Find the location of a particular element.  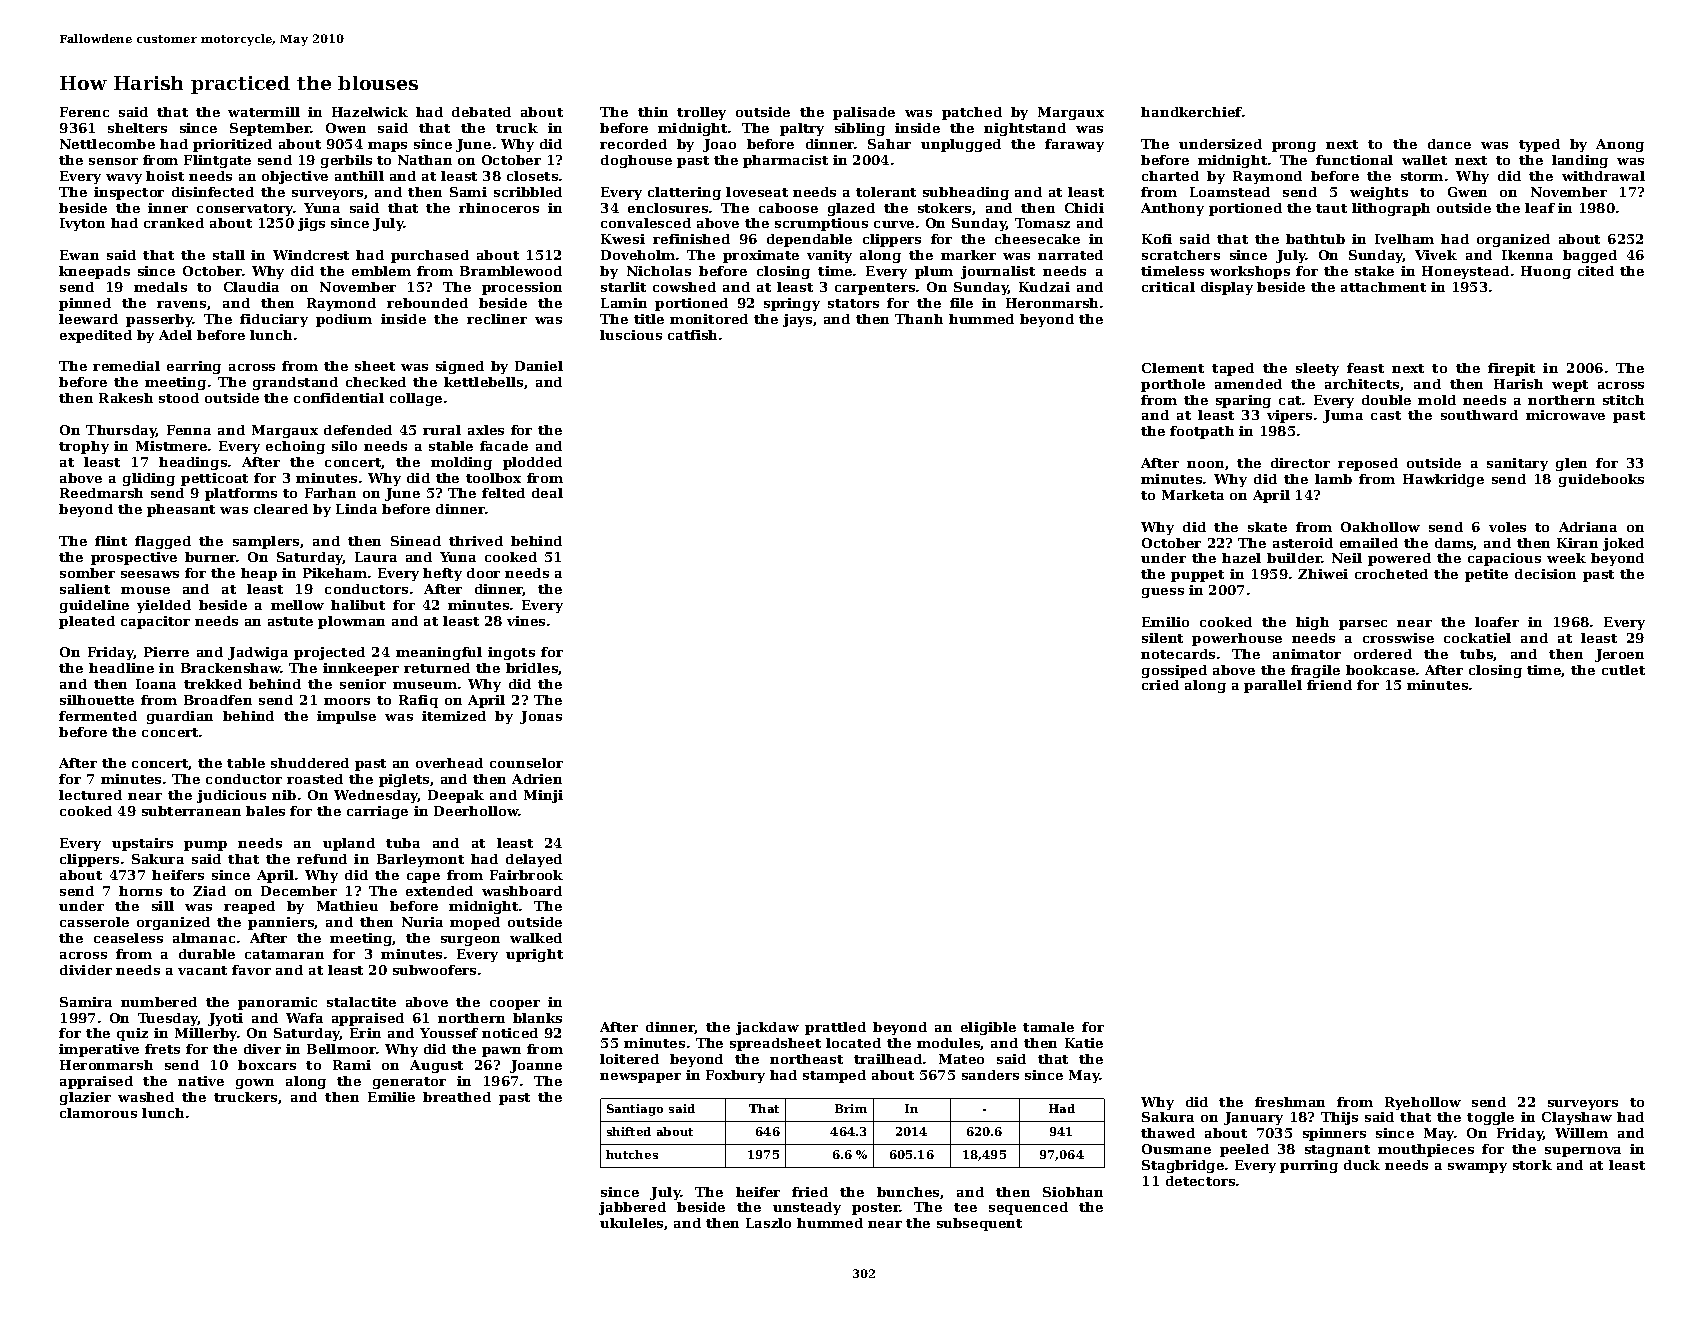

tamale is located at coordinates (1048, 1027).
